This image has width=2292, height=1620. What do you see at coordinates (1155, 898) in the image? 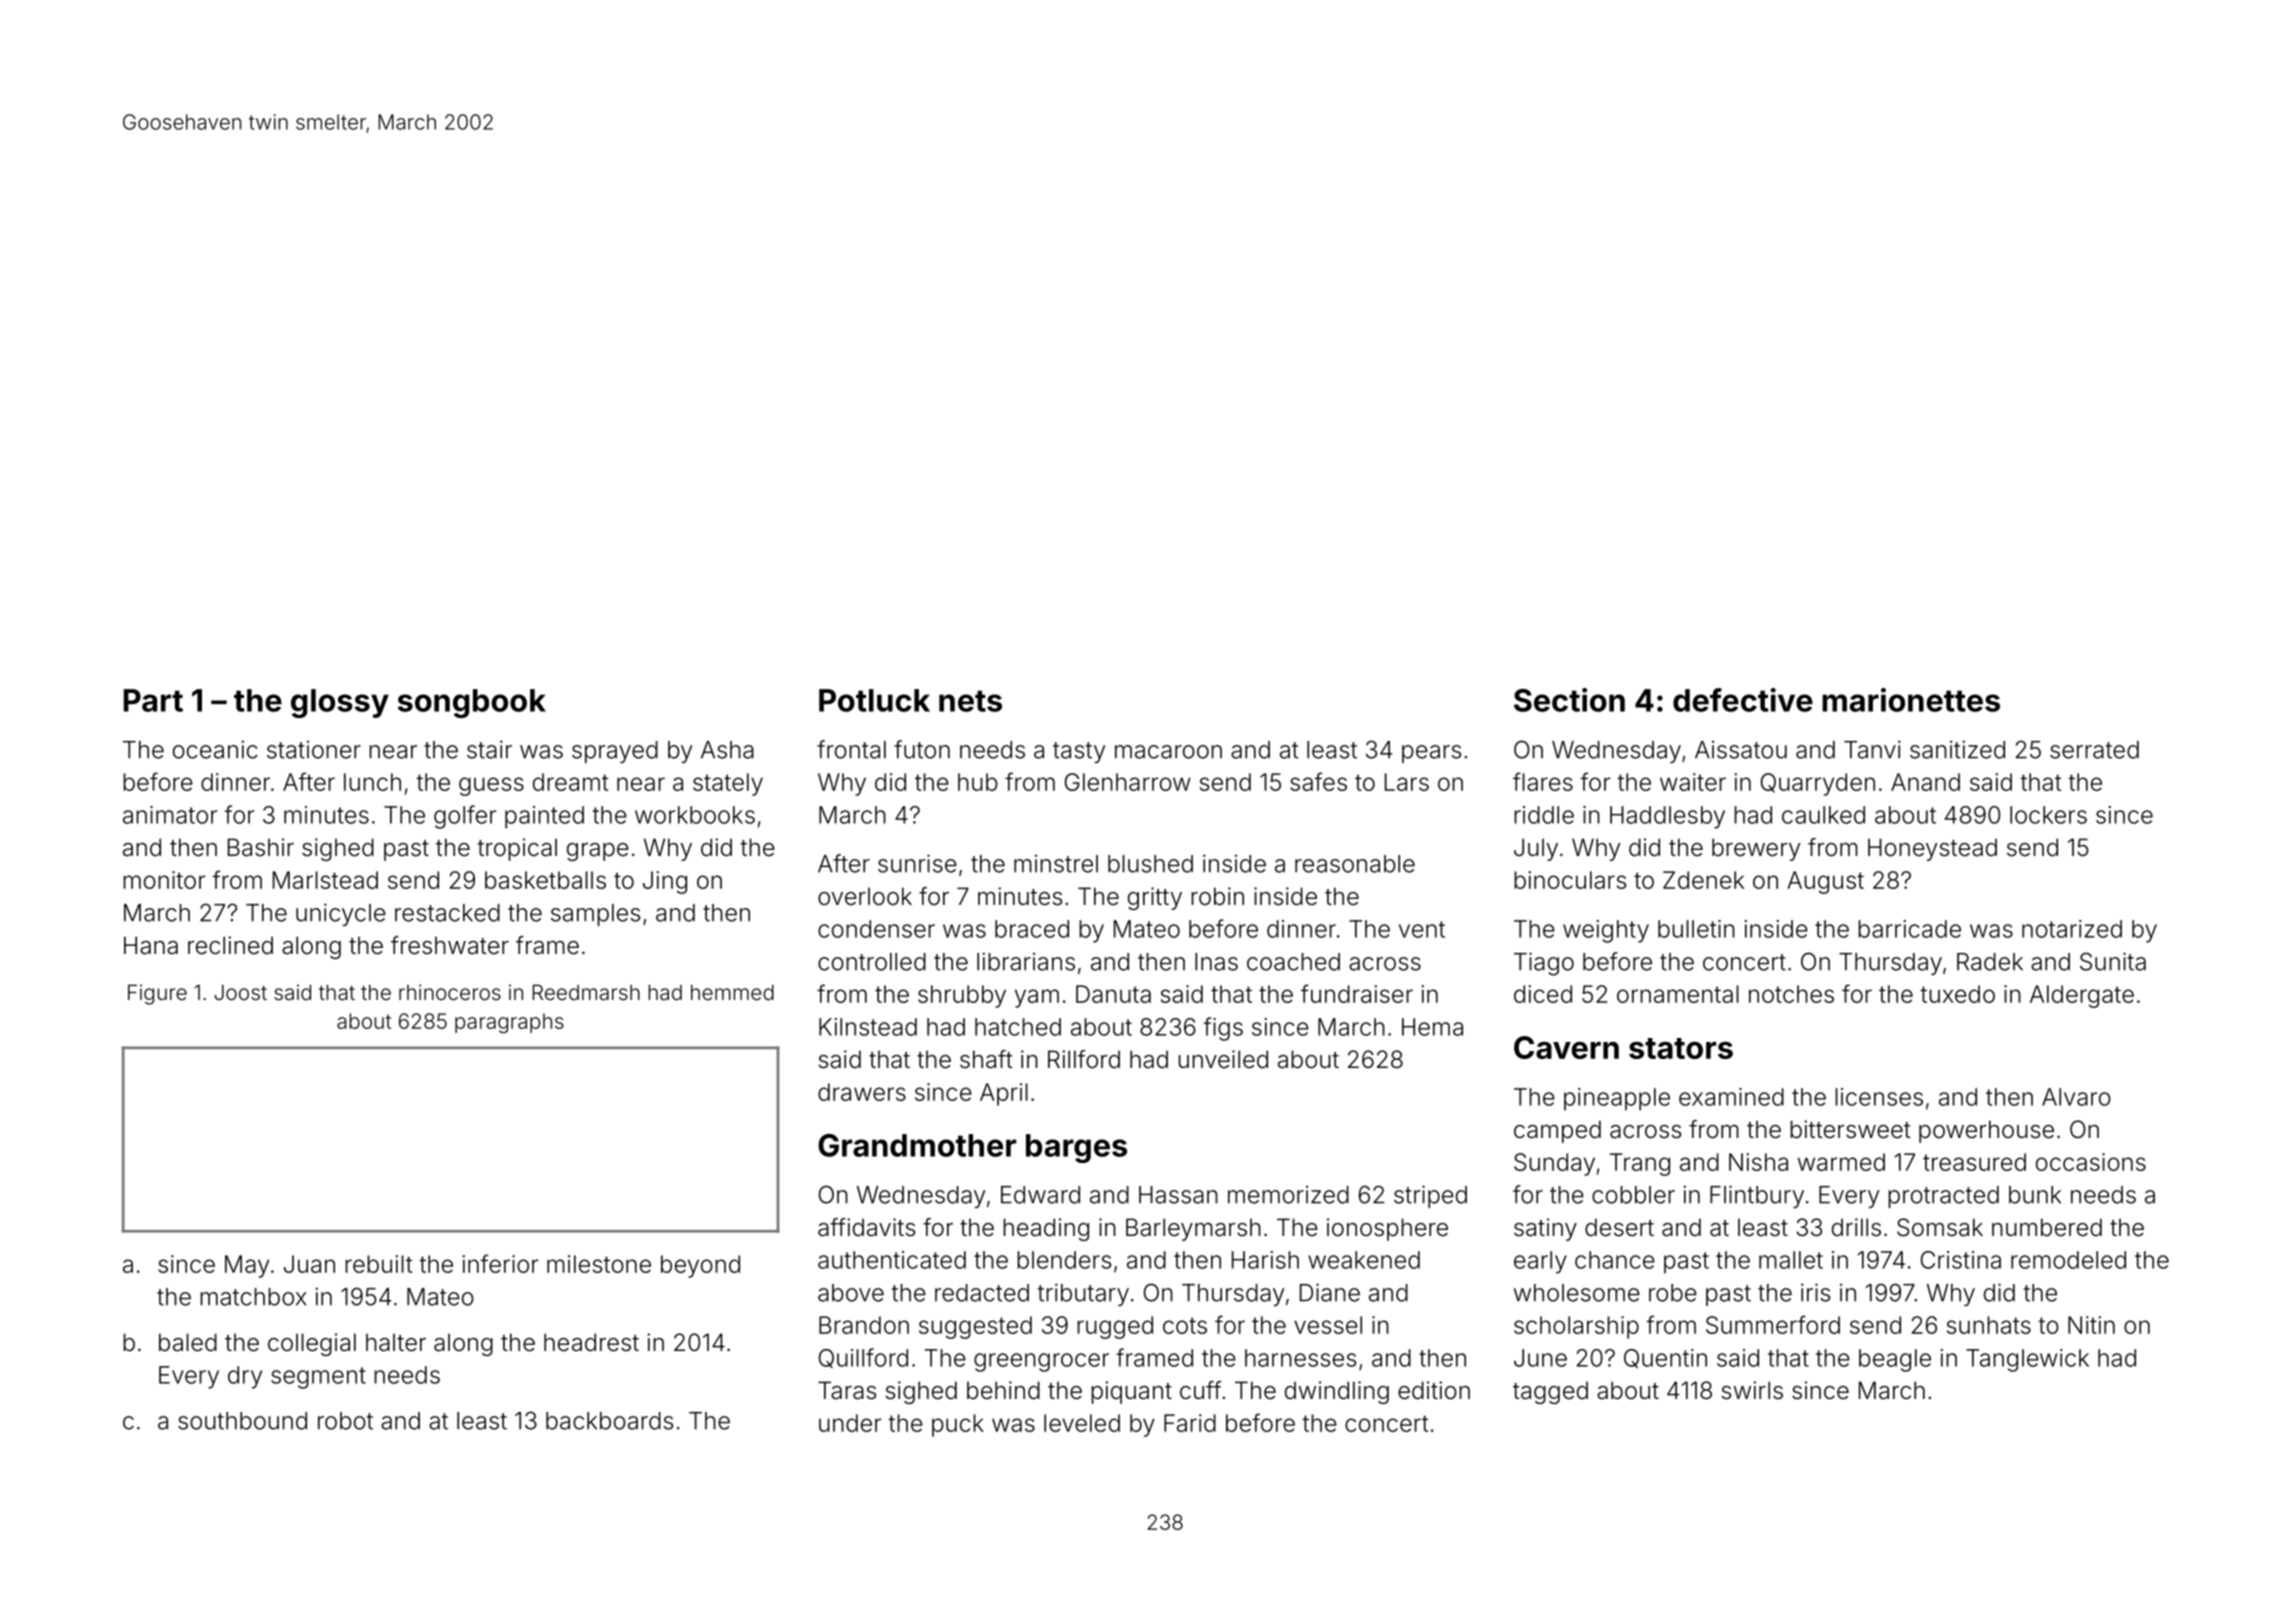
I see `gritty` at bounding box center [1155, 898].
